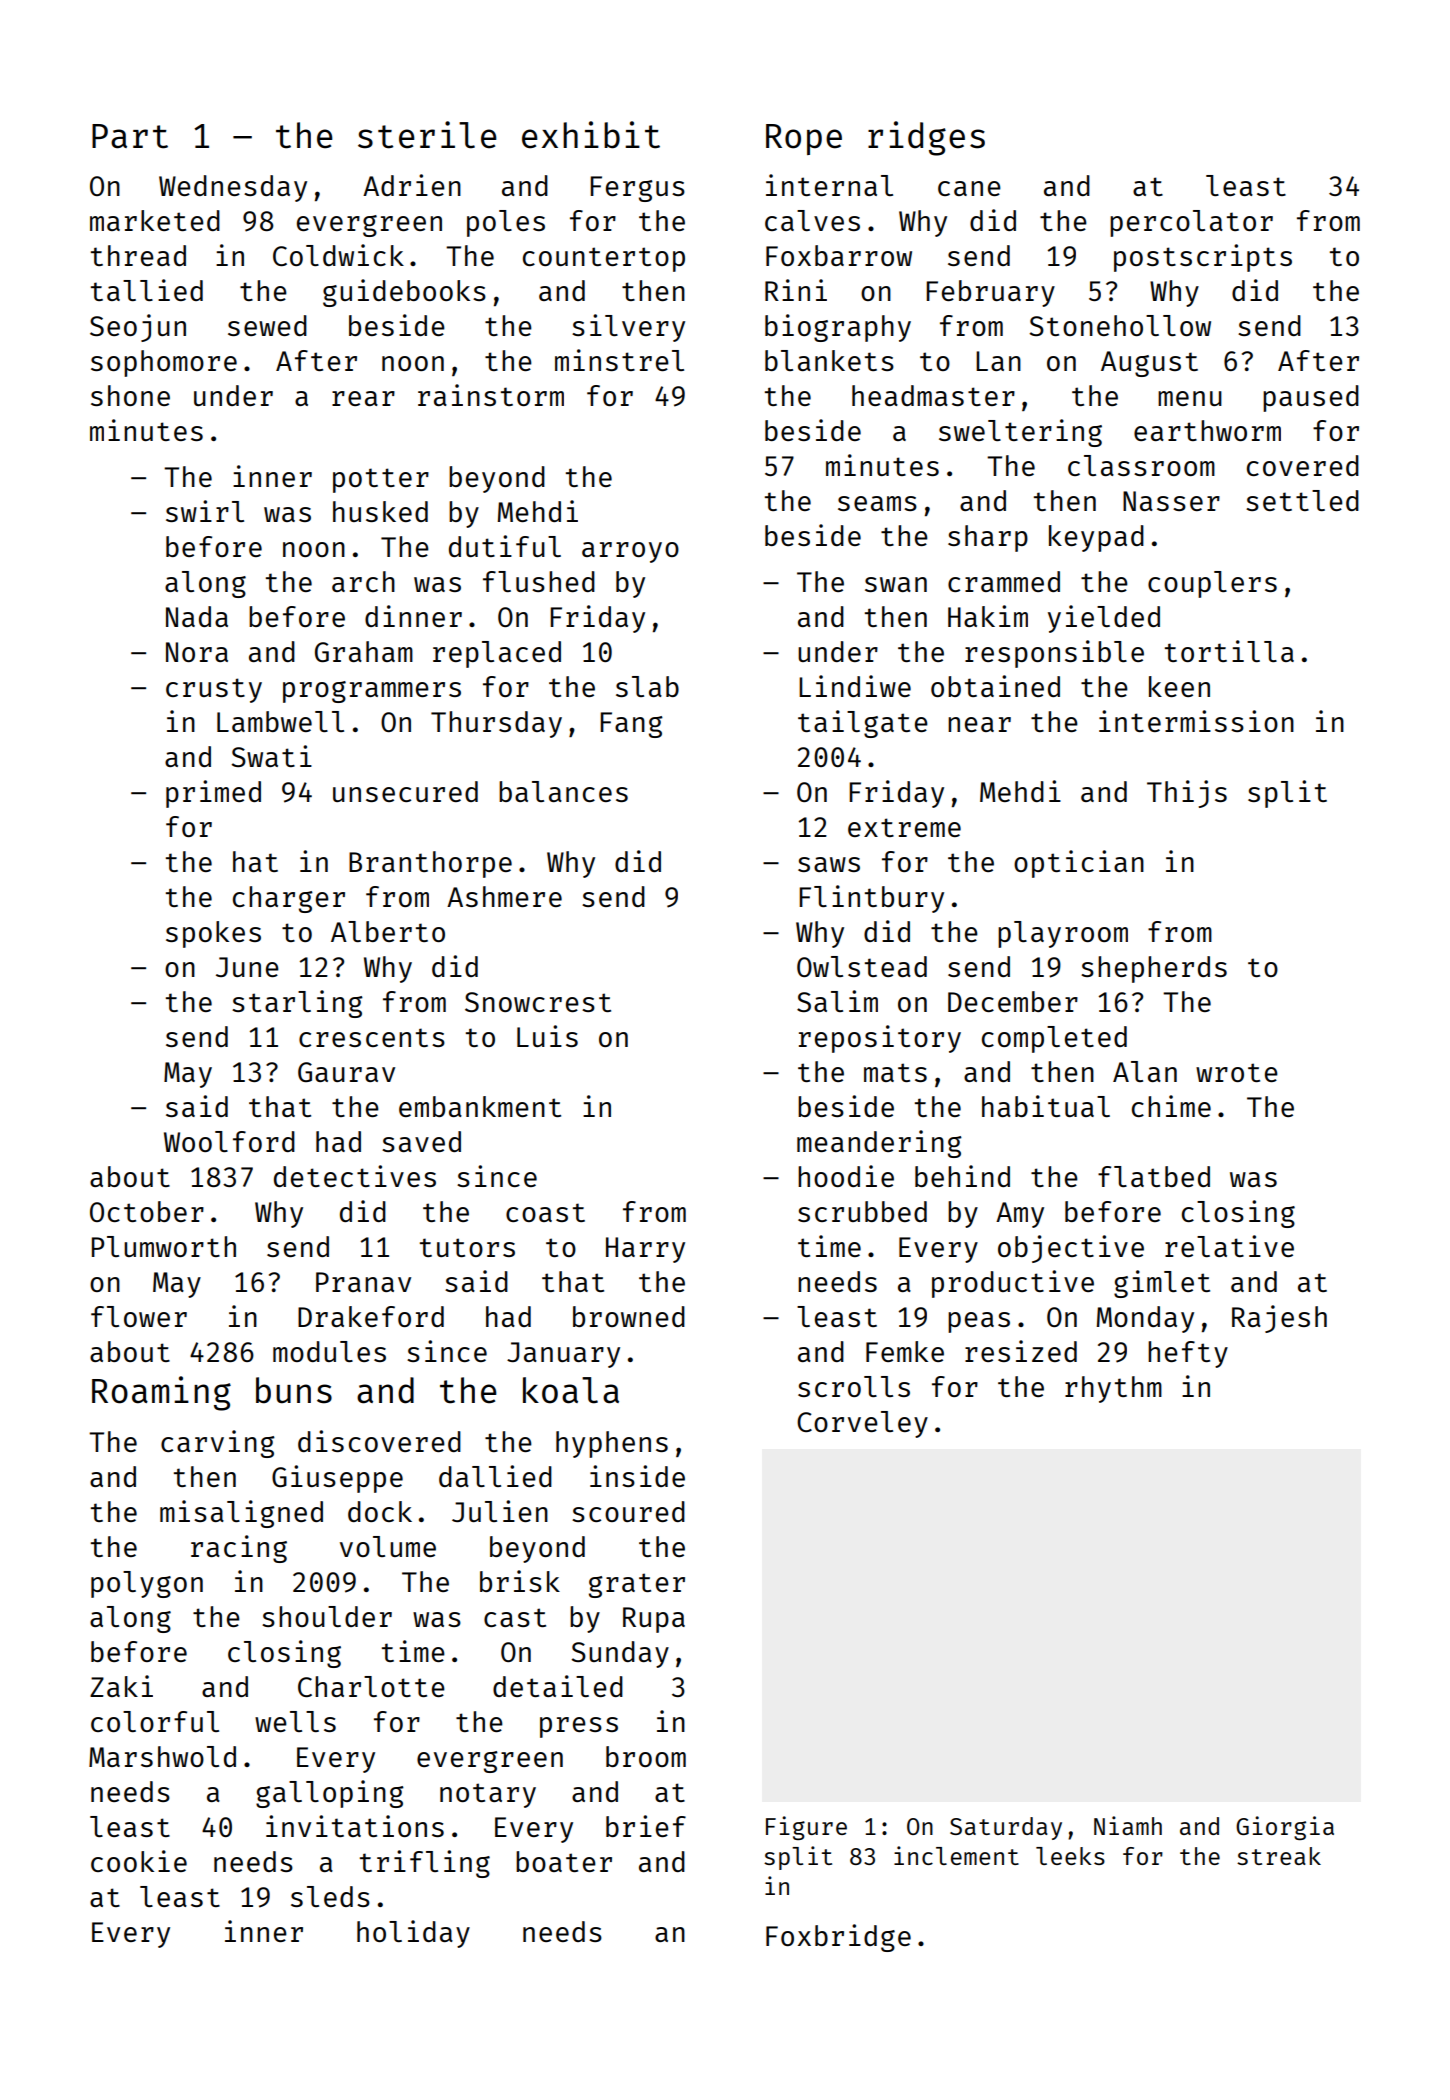 Image resolution: width=1450 pixels, height=2100 pixels. What do you see at coordinates (804, 139) in the image?
I see `Rope` at bounding box center [804, 139].
